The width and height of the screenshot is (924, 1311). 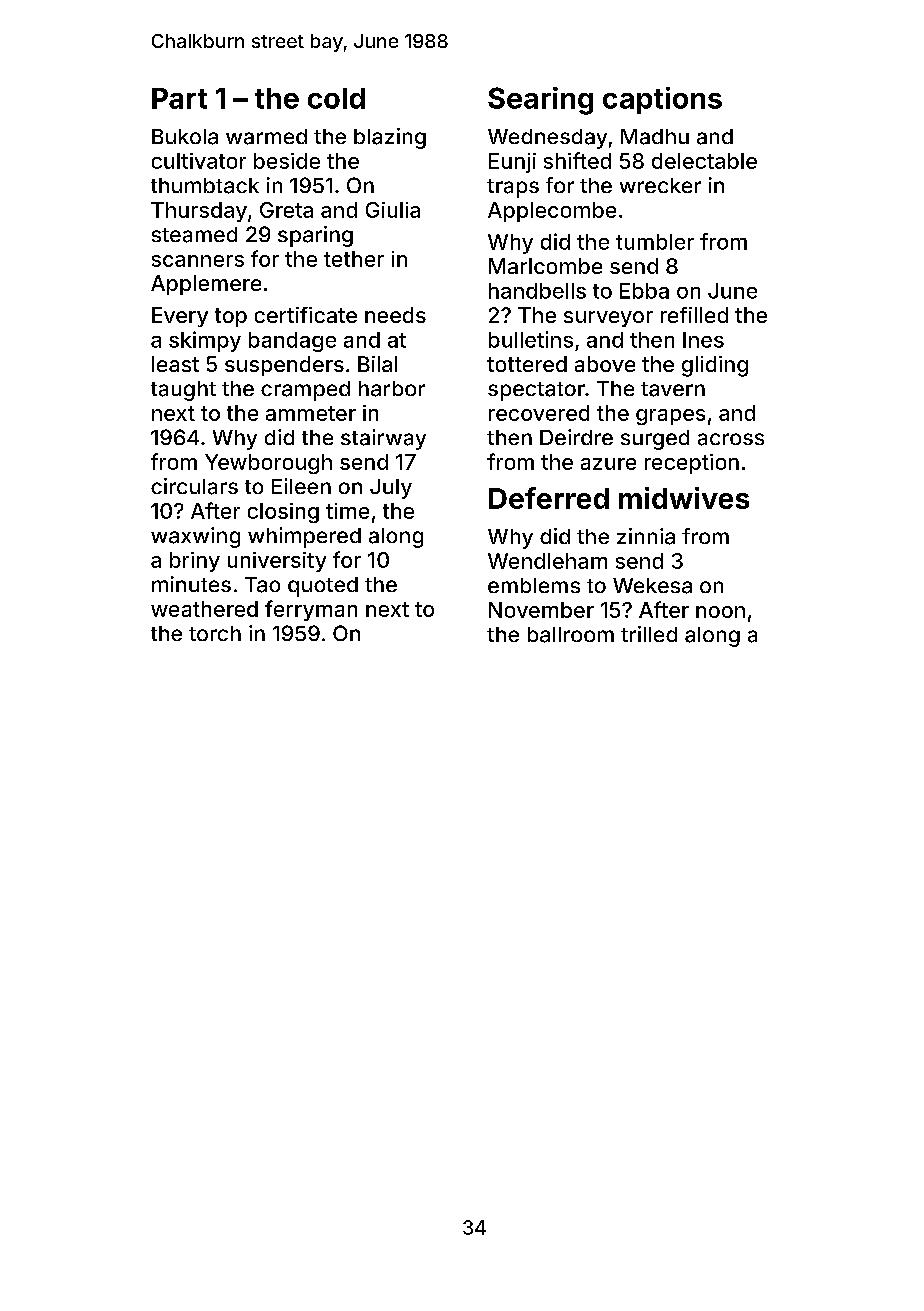 What do you see at coordinates (336, 98) in the screenshot?
I see `cold` at bounding box center [336, 98].
